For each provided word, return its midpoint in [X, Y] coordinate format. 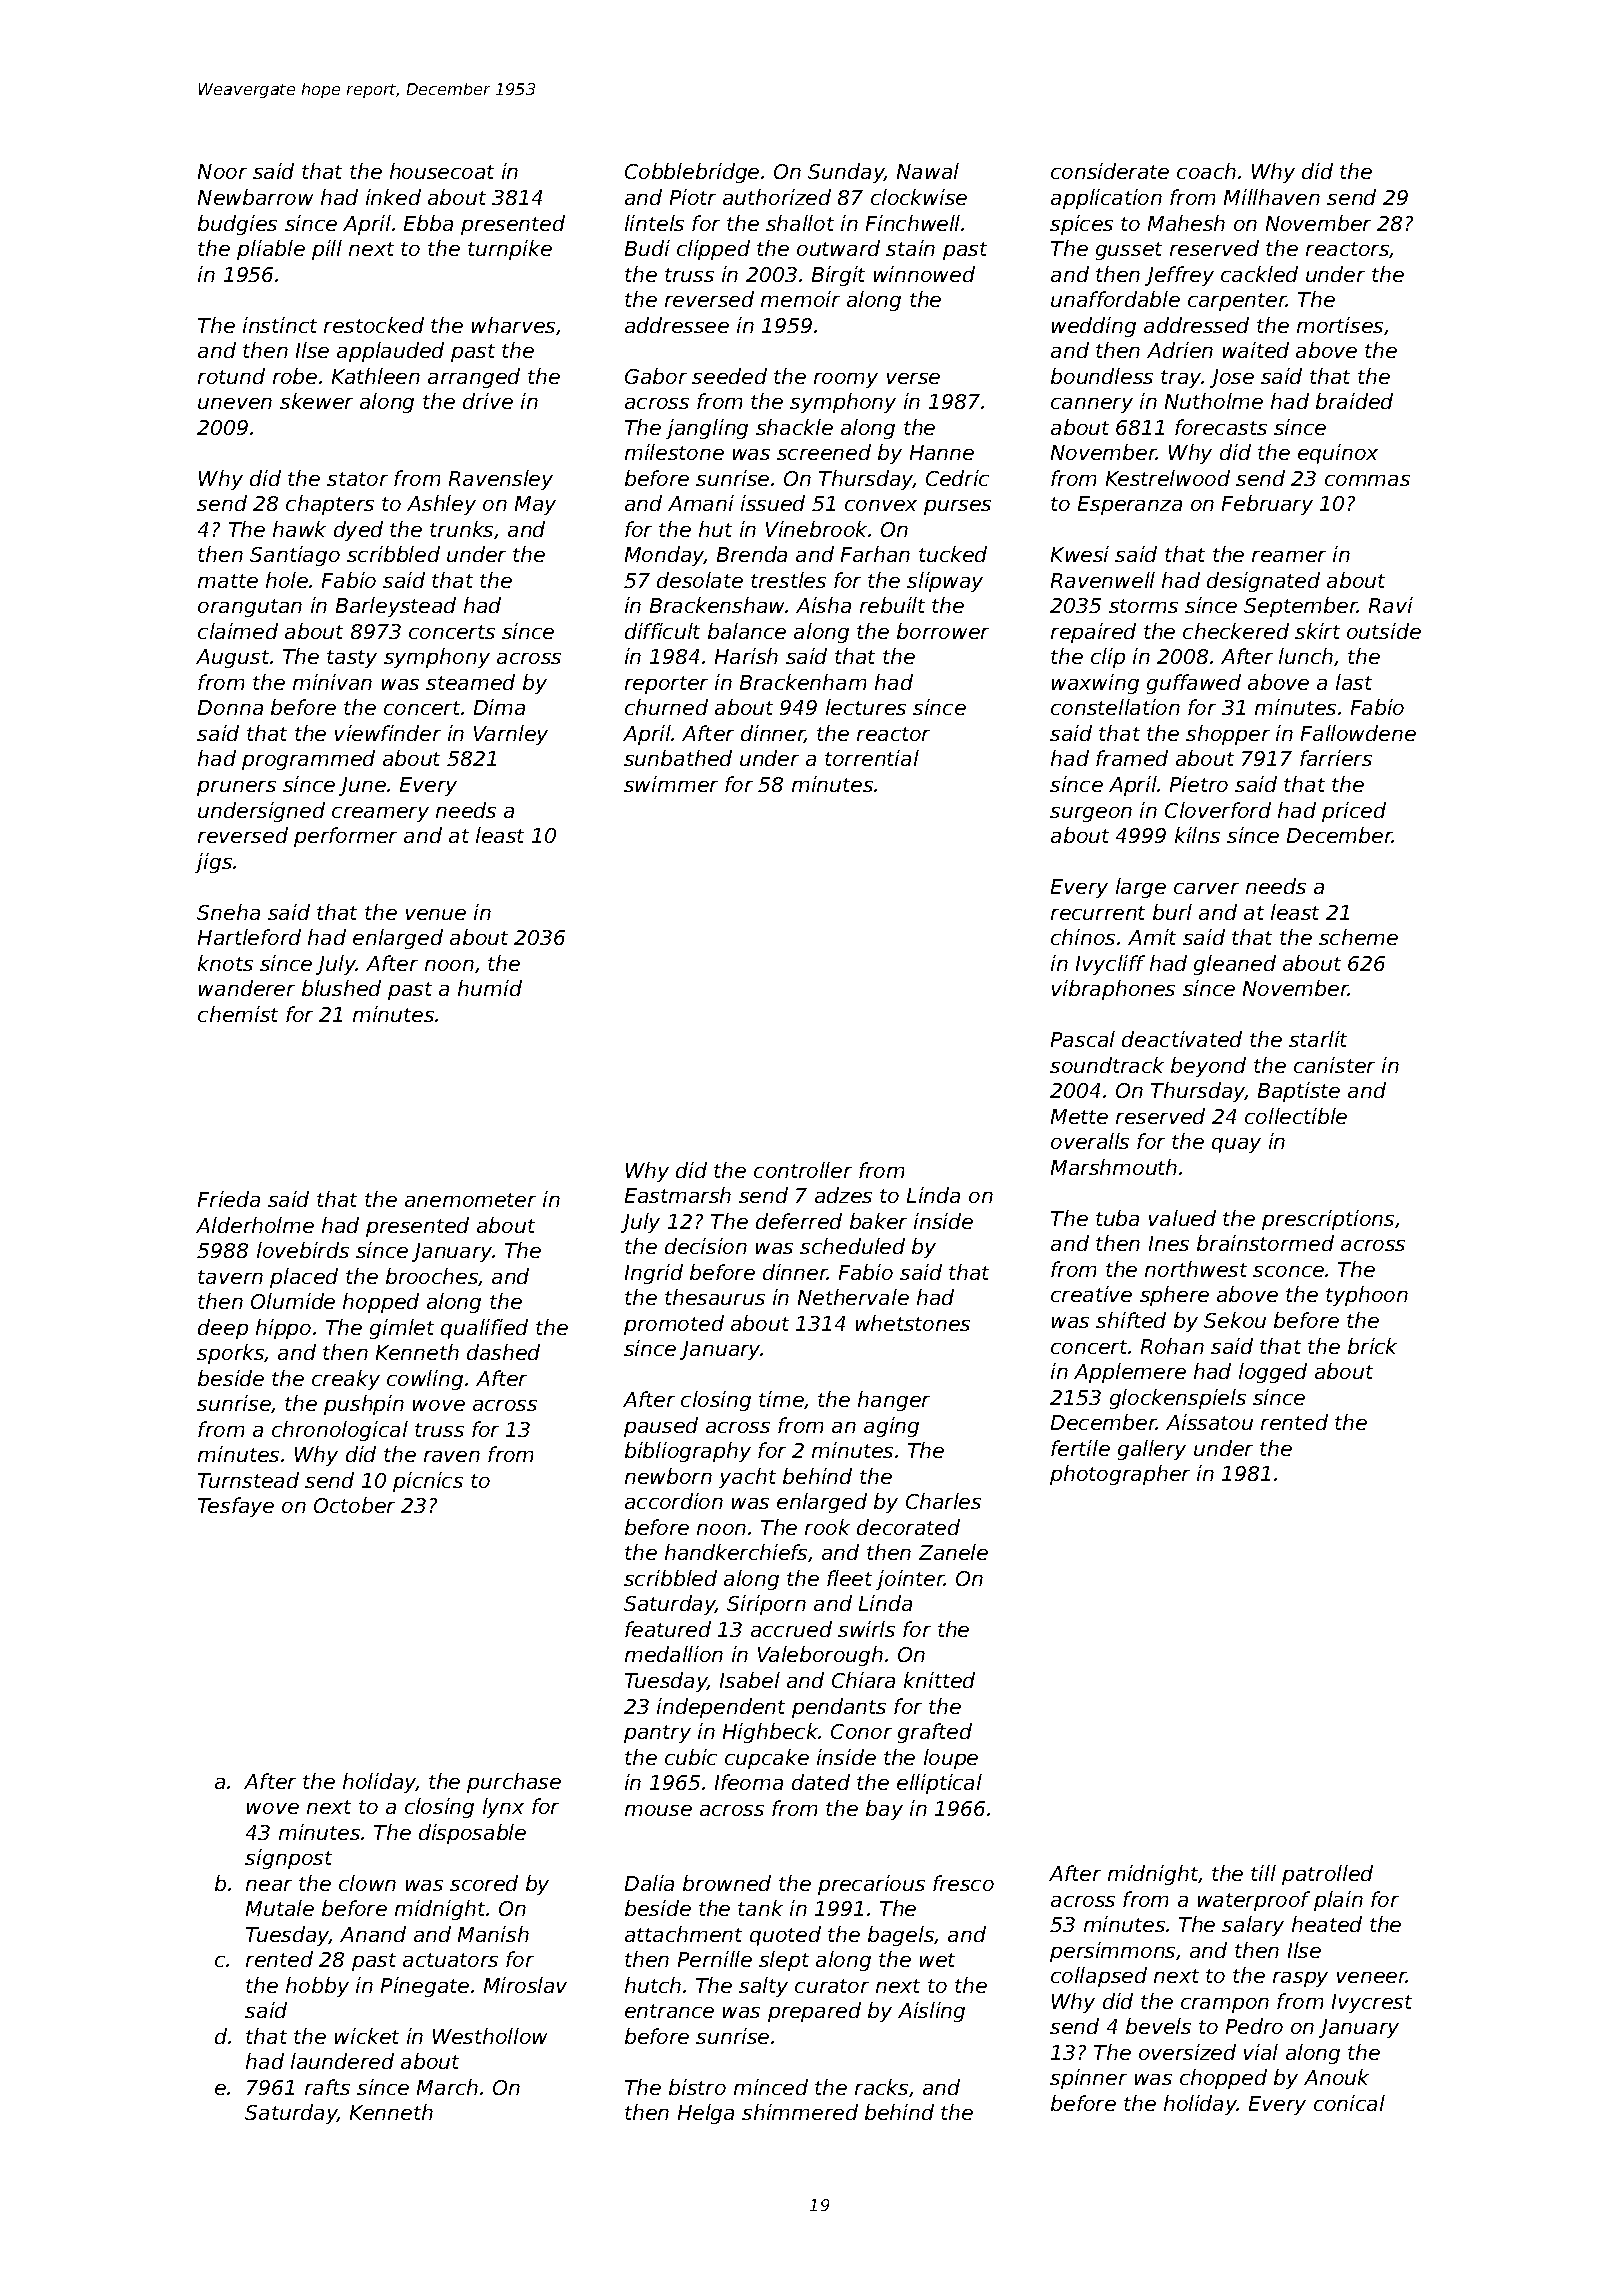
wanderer [247, 988]
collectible [1296, 1116]
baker [878, 1221]
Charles [943, 1501]
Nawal [928, 171]
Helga [706, 2114]
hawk [299, 529]
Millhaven [1272, 197]
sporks [231, 1354]
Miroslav [525, 1985]
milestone [674, 452]
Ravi [1391, 605]
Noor [222, 171]
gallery [1152, 1450]
